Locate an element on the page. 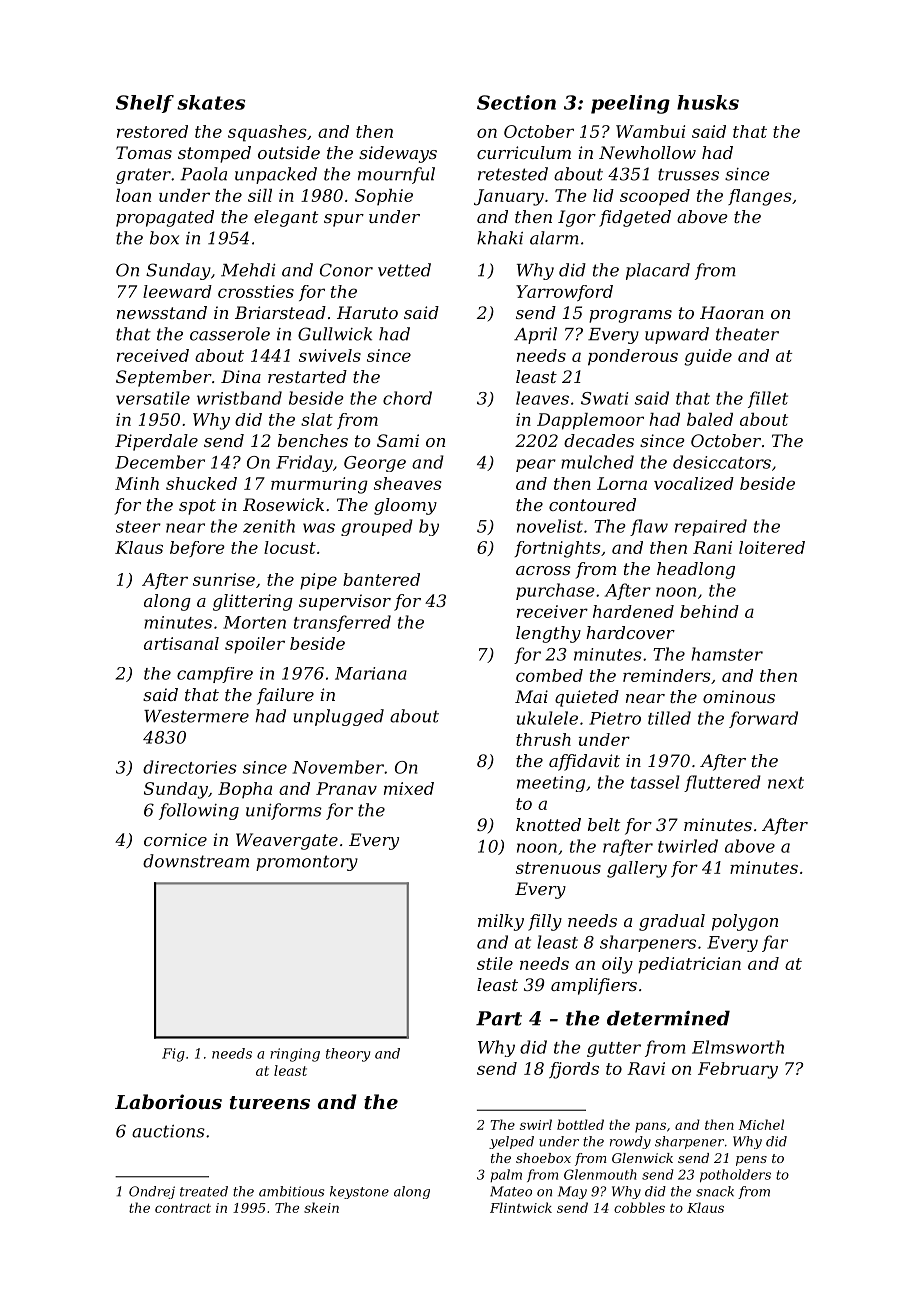  Lorna is located at coordinates (622, 483).
